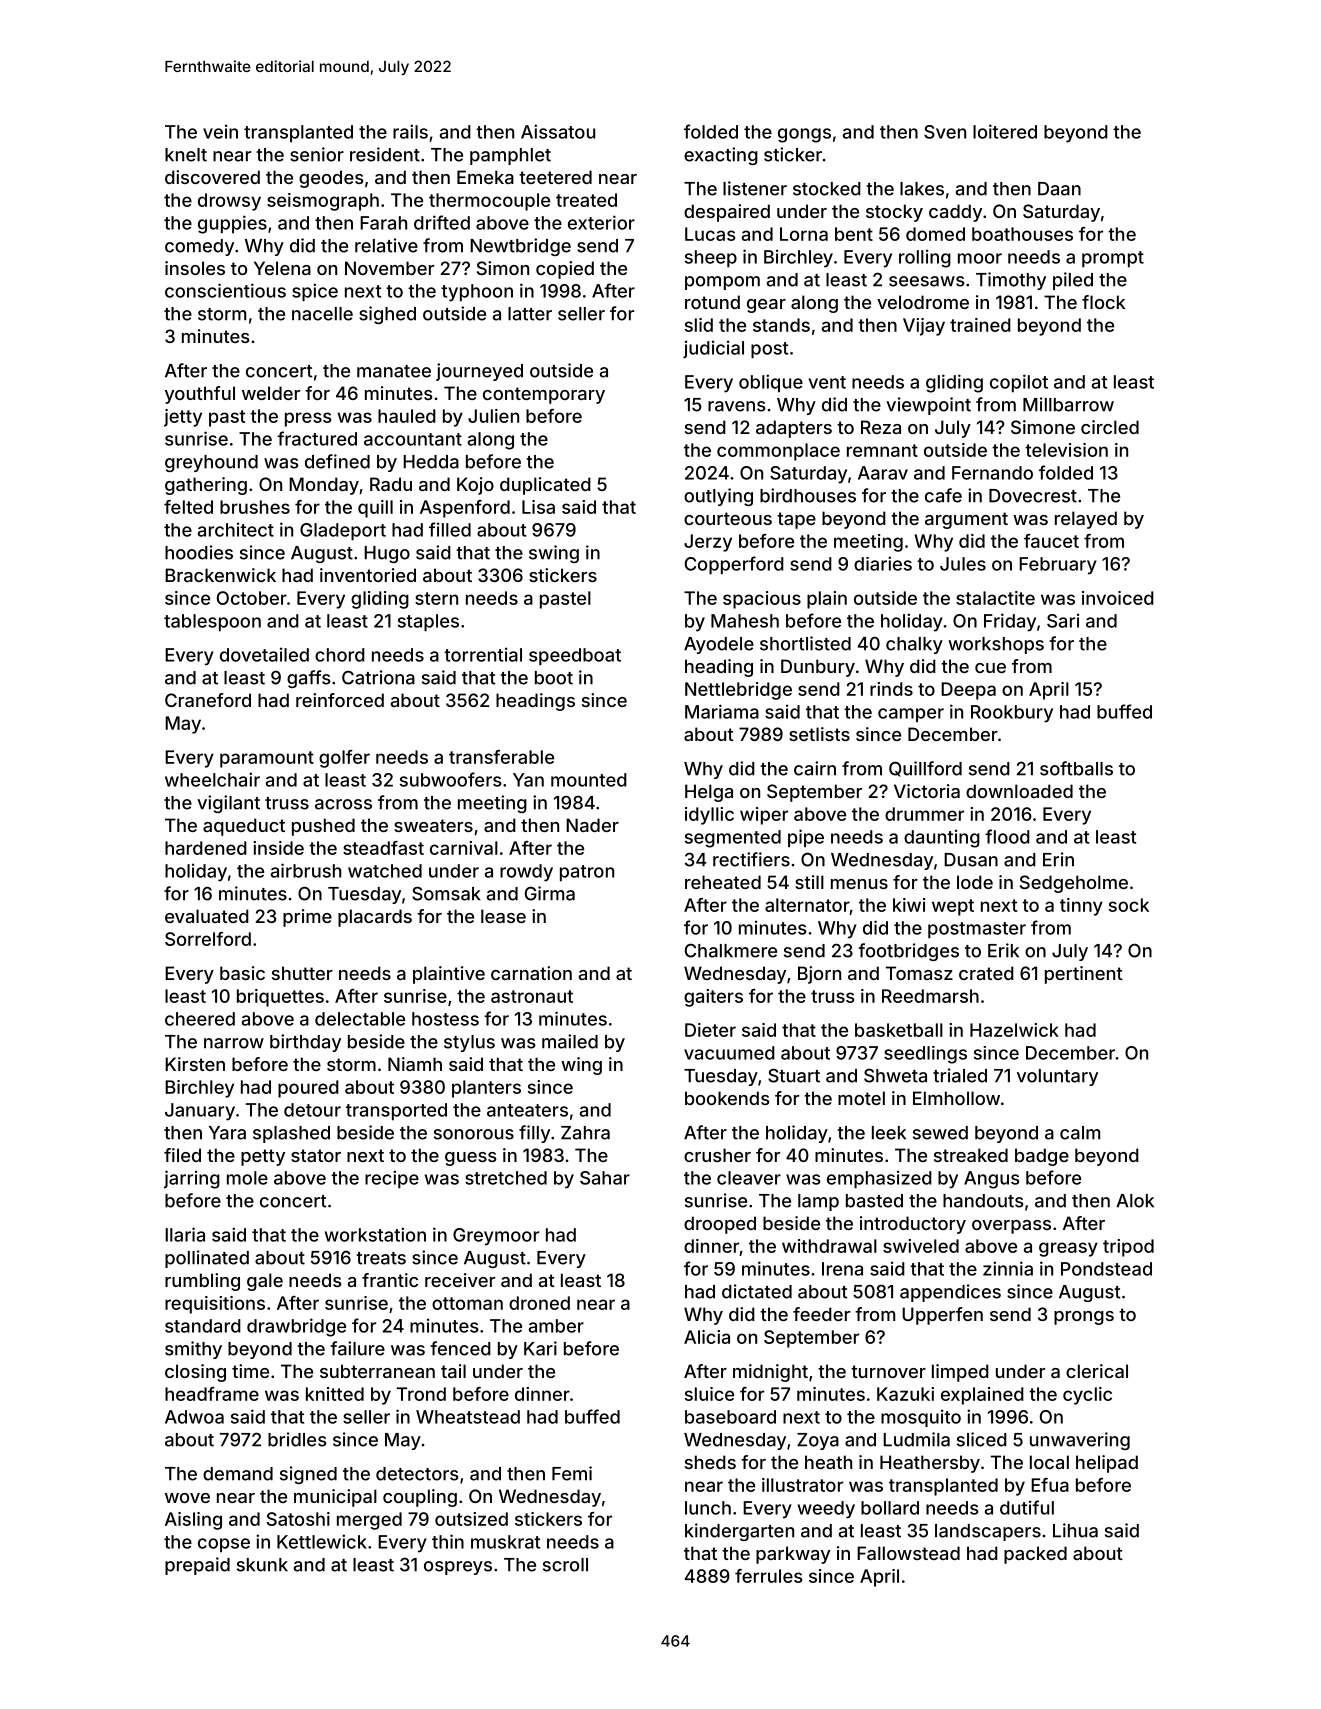 The image size is (1321, 1709). I want to click on velodrome, so click(923, 302).
